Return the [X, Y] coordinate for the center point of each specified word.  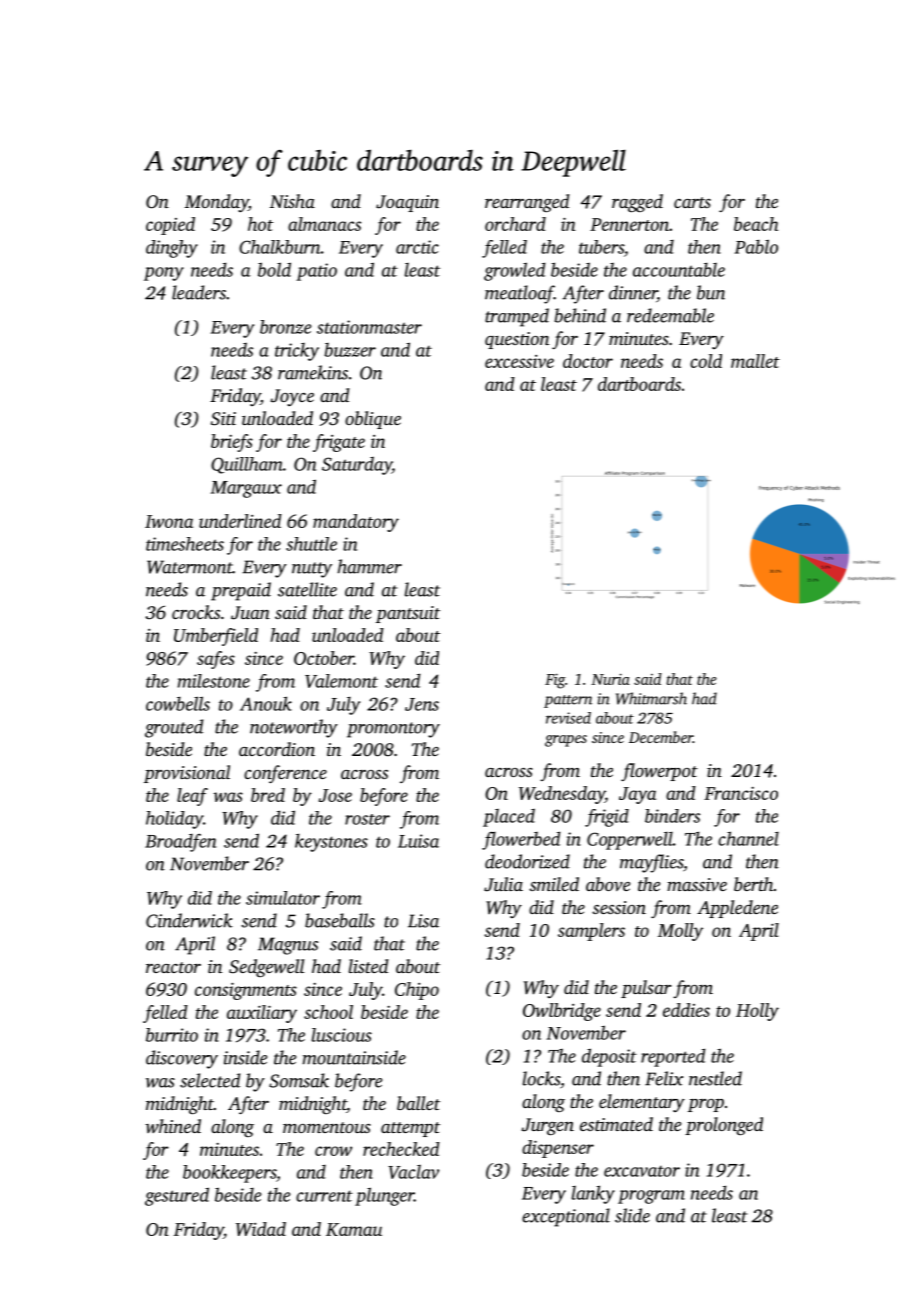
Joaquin [407, 203]
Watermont [190, 567]
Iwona [169, 521]
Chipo [417, 991]
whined [173, 1126]
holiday [174, 820]
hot [260, 224]
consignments [246, 991]
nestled [715, 1078]
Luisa [418, 841]
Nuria [610, 679]
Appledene [737, 909]
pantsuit [408, 614]
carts [692, 202]
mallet [755, 361]
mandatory [356, 523]
